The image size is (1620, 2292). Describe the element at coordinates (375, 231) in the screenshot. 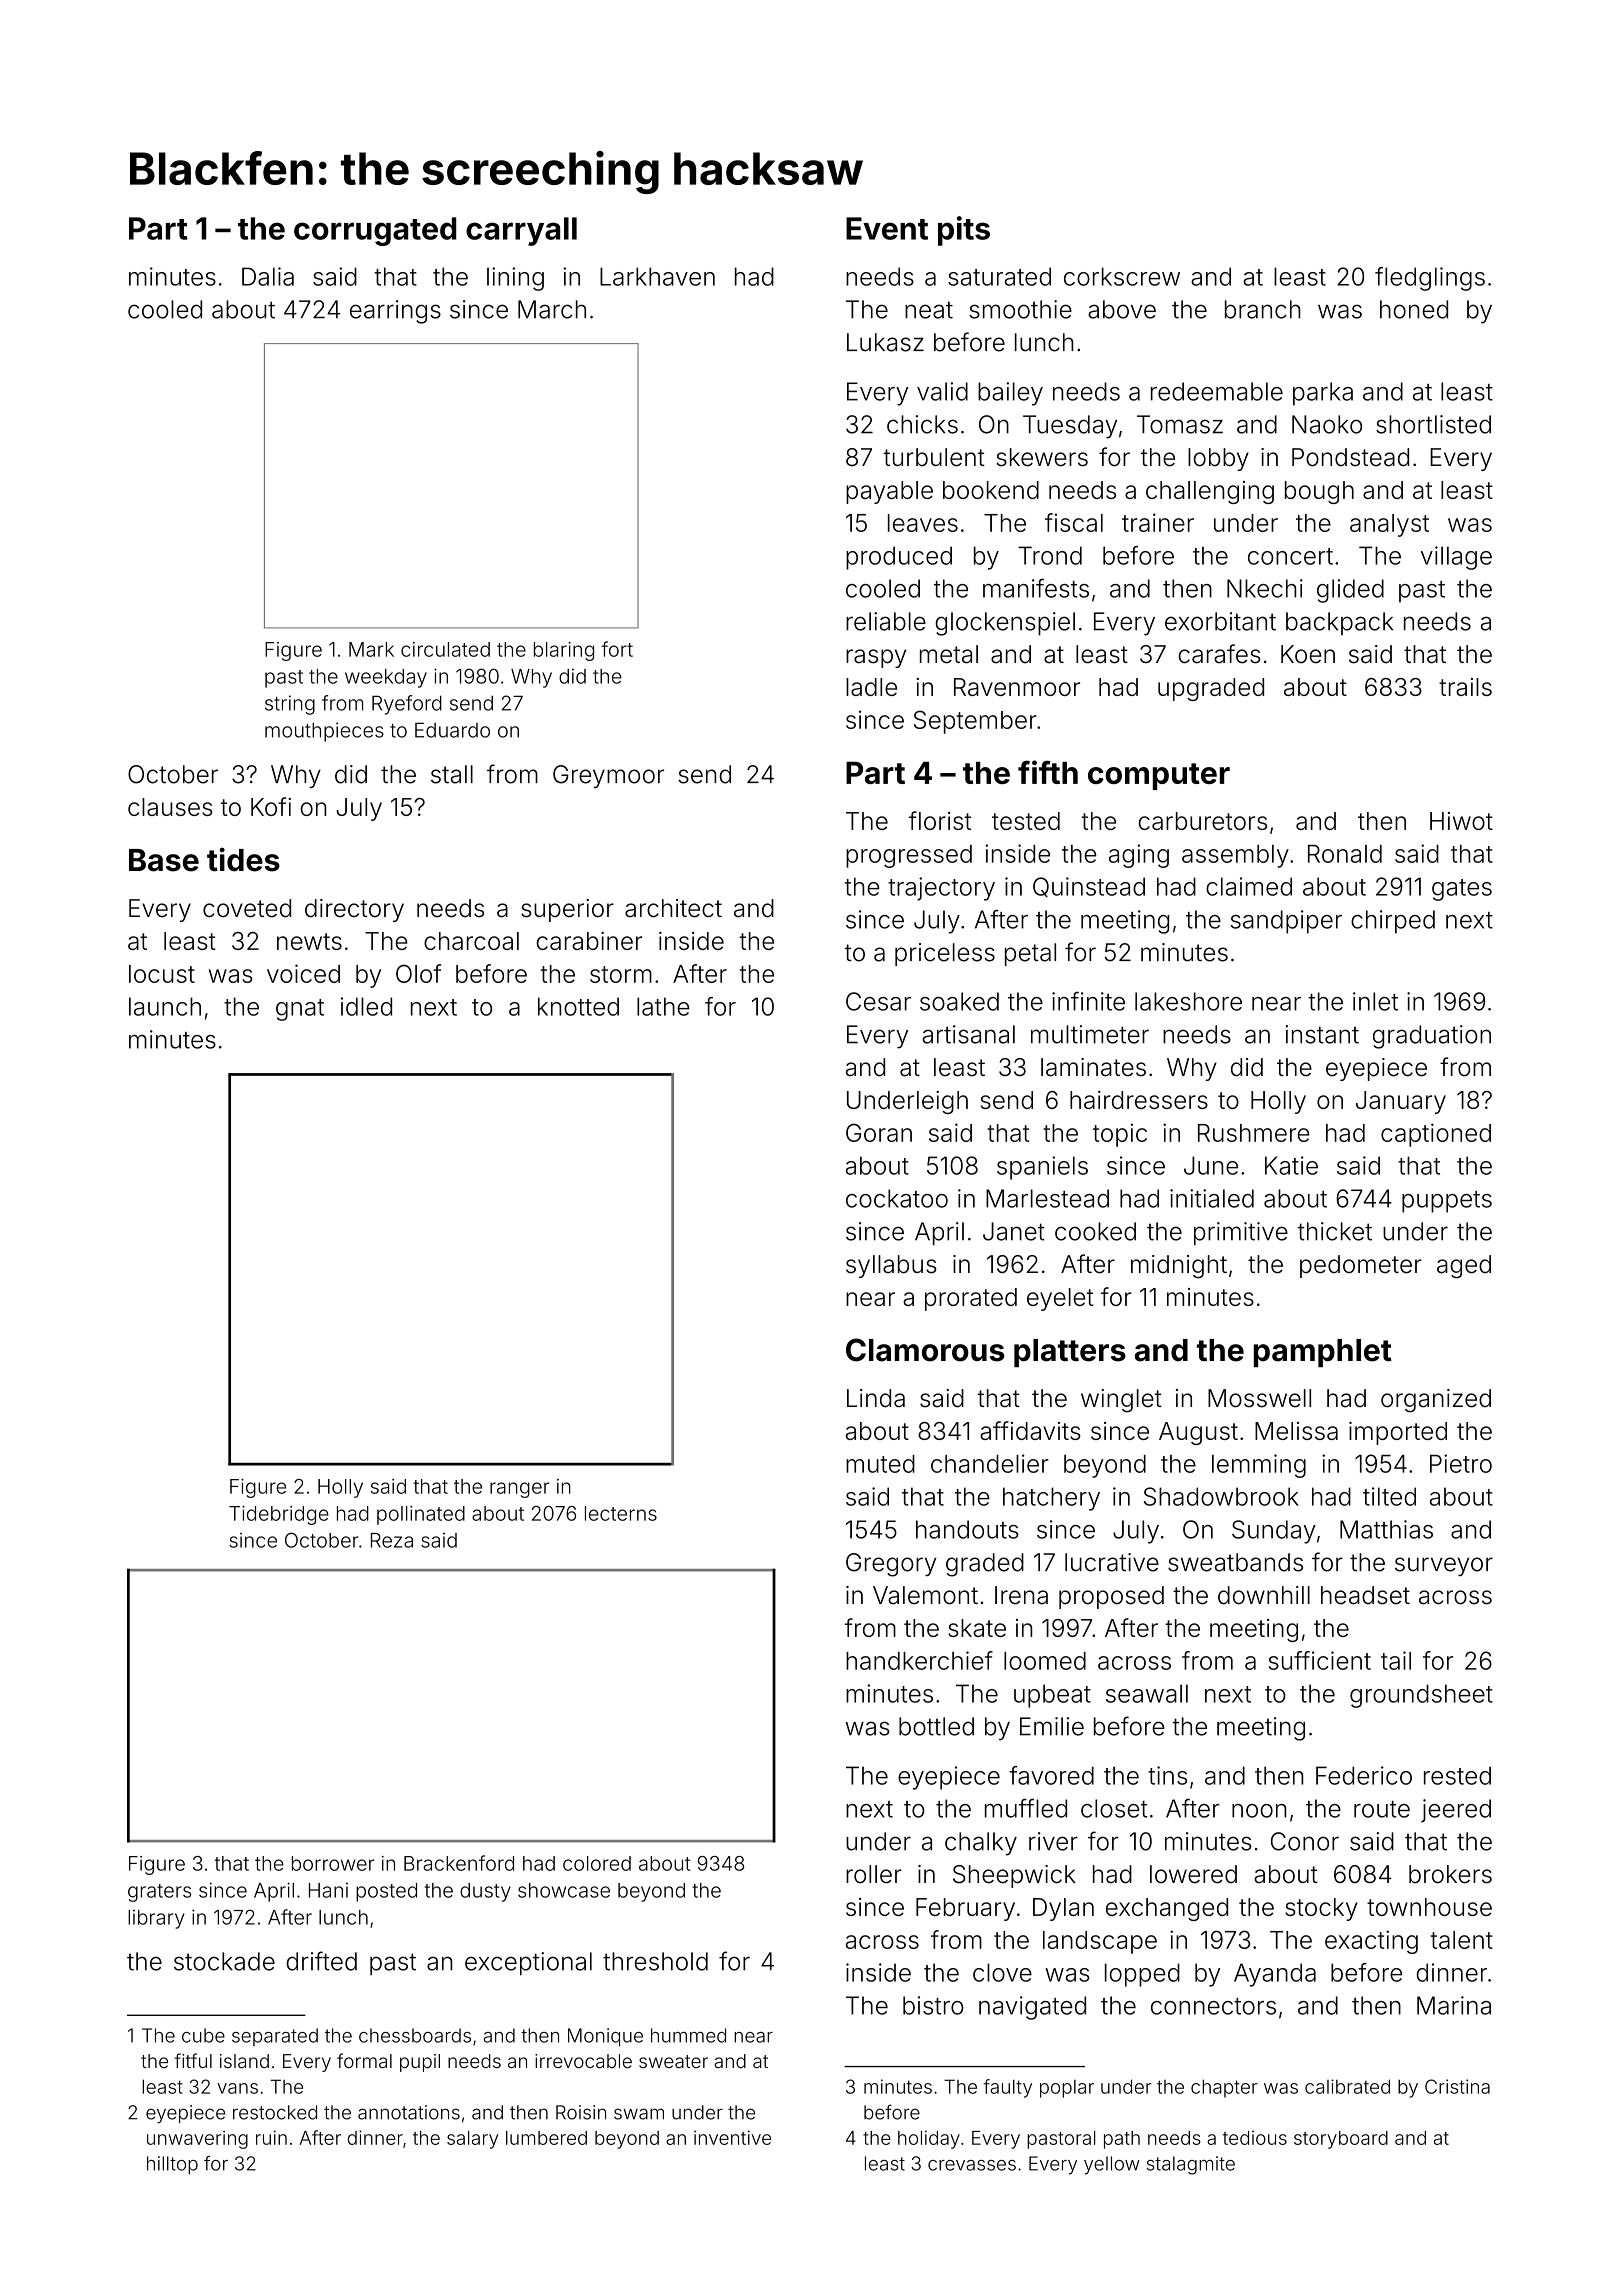

I see `corrugated` at that location.
